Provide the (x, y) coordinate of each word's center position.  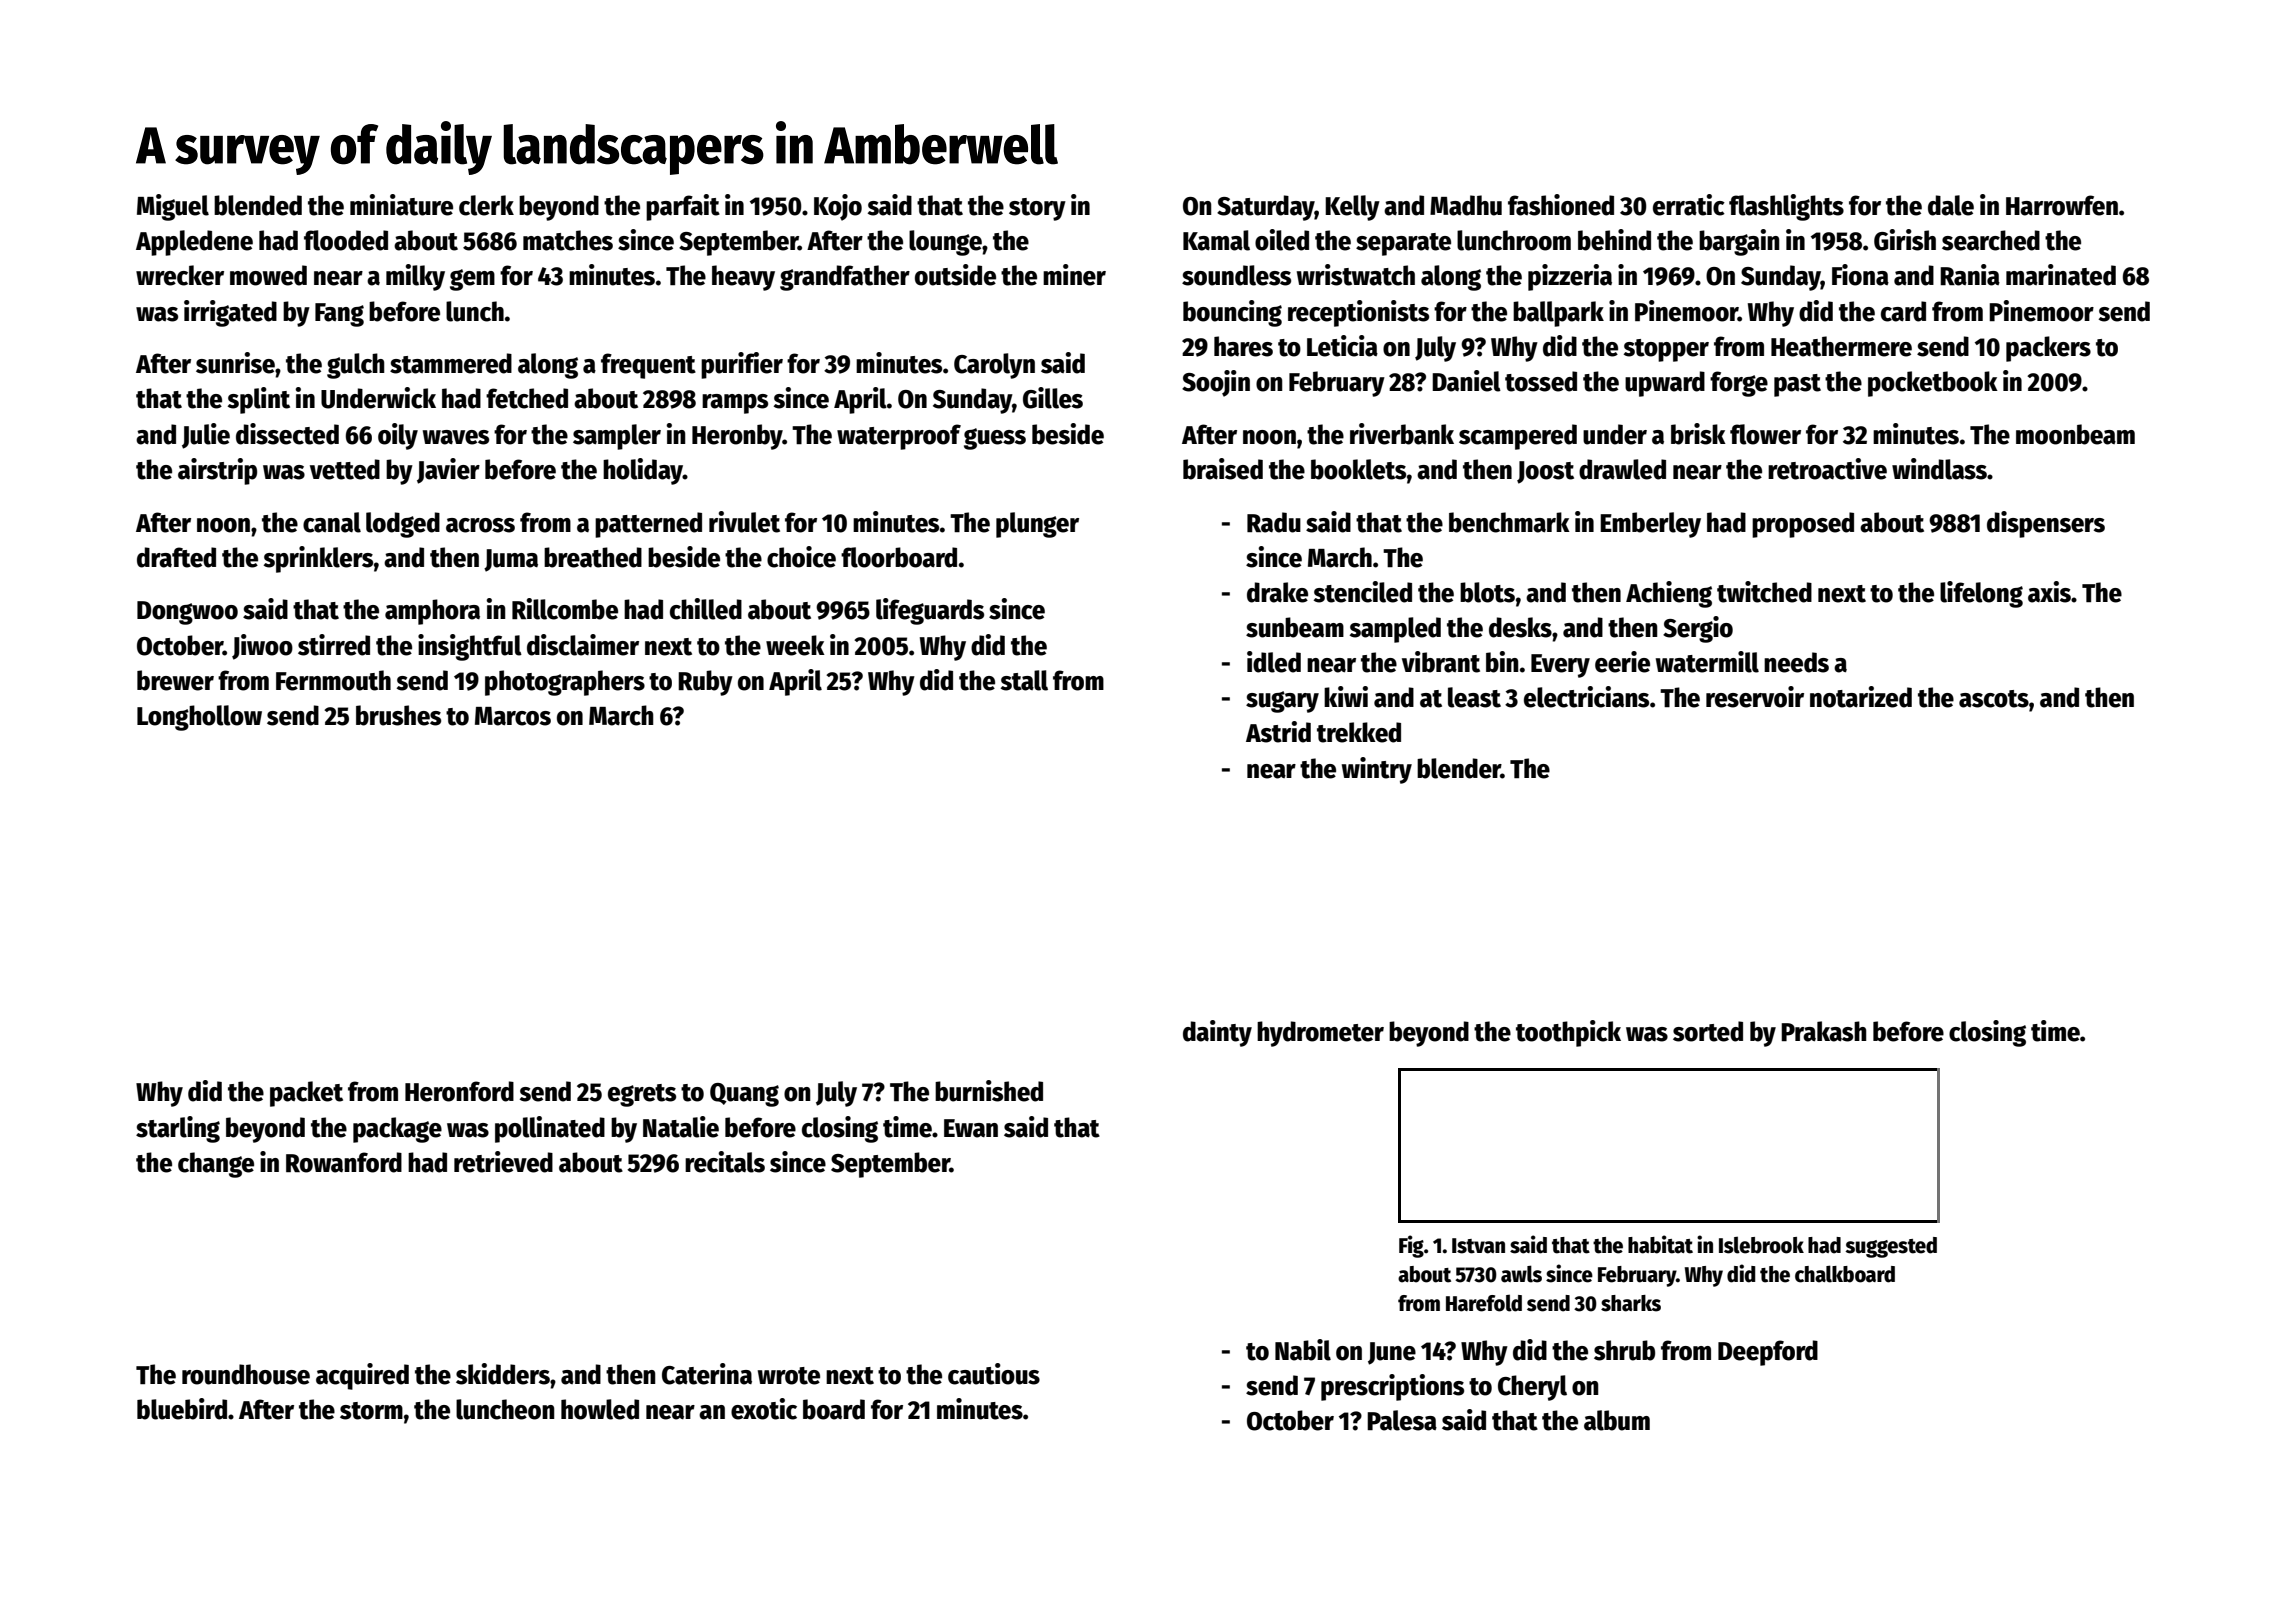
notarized (1861, 697)
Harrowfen (2062, 205)
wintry (1377, 770)
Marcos (513, 716)
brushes (398, 715)
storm (371, 1411)
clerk (486, 205)
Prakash (1824, 1031)
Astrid (1278, 732)
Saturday (1266, 208)
